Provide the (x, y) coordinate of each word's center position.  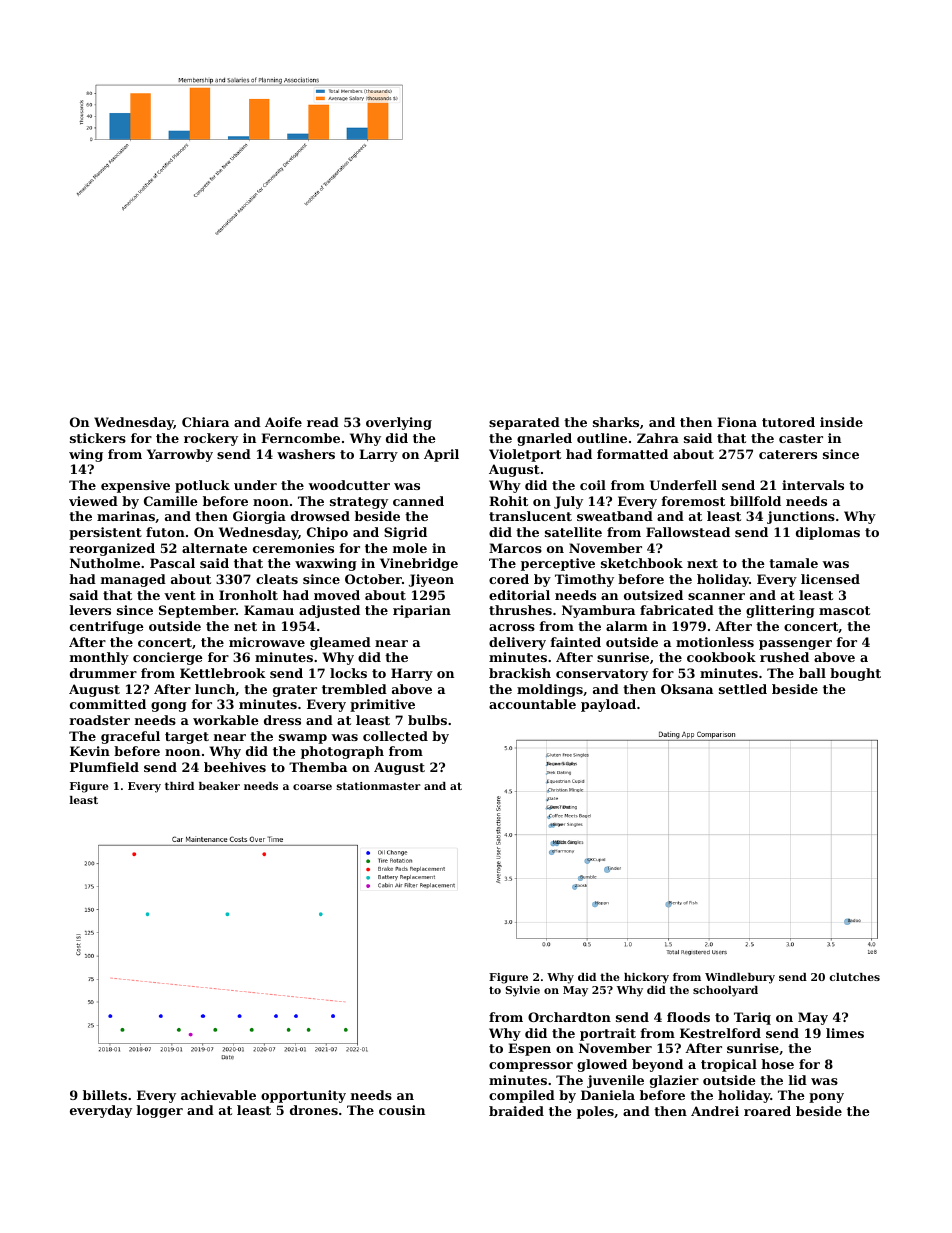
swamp (303, 739)
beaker (219, 786)
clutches (854, 977)
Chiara (205, 422)
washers (306, 454)
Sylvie (522, 991)
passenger (795, 645)
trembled (354, 689)
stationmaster (379, 786)
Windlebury (740, 978)
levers (90, 610)
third (179, 786)
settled (743, 689)
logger (160, 1111)
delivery (517, 643)
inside (841, 422)
